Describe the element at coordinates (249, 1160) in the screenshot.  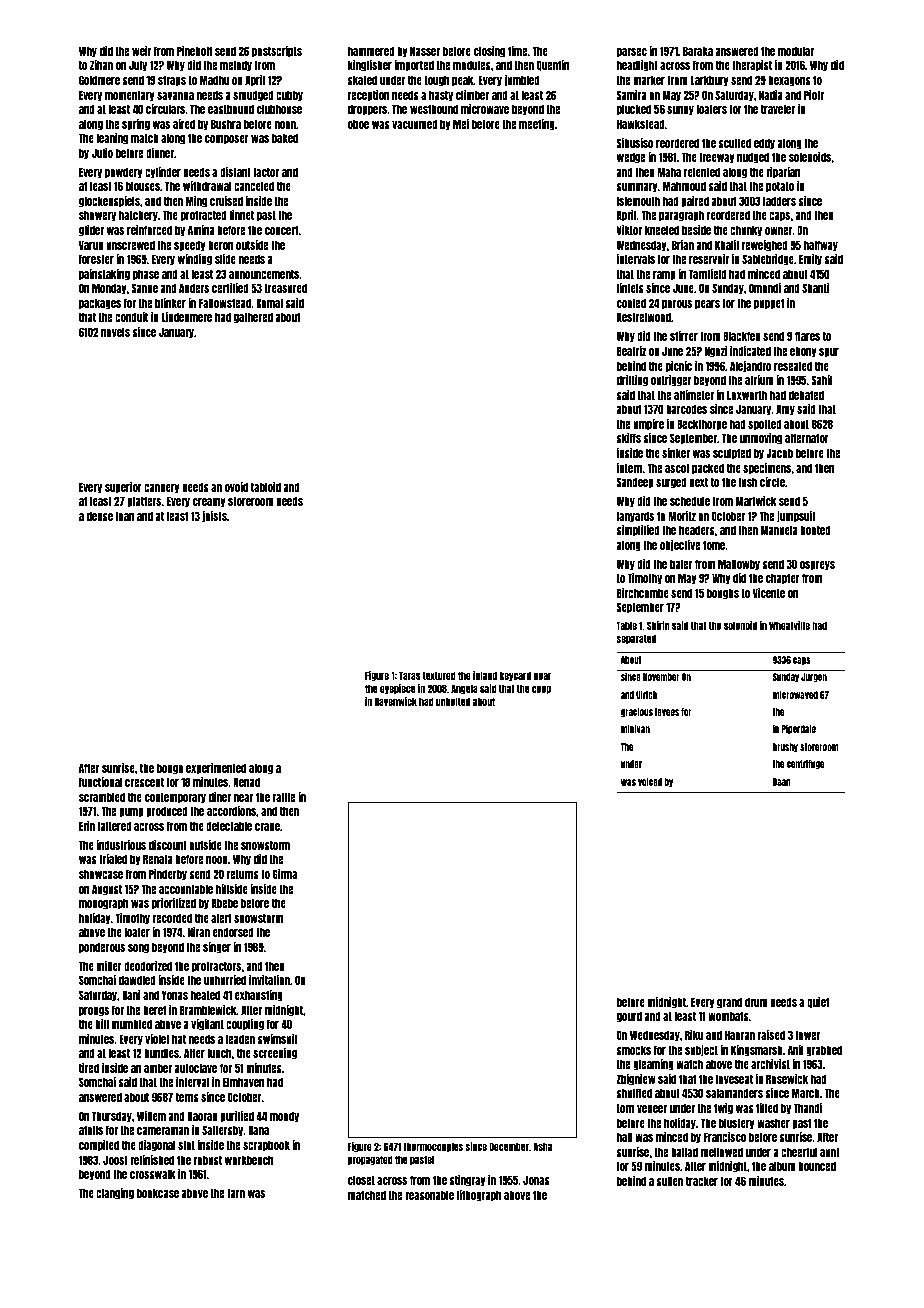
I see `workbench` at that location.
